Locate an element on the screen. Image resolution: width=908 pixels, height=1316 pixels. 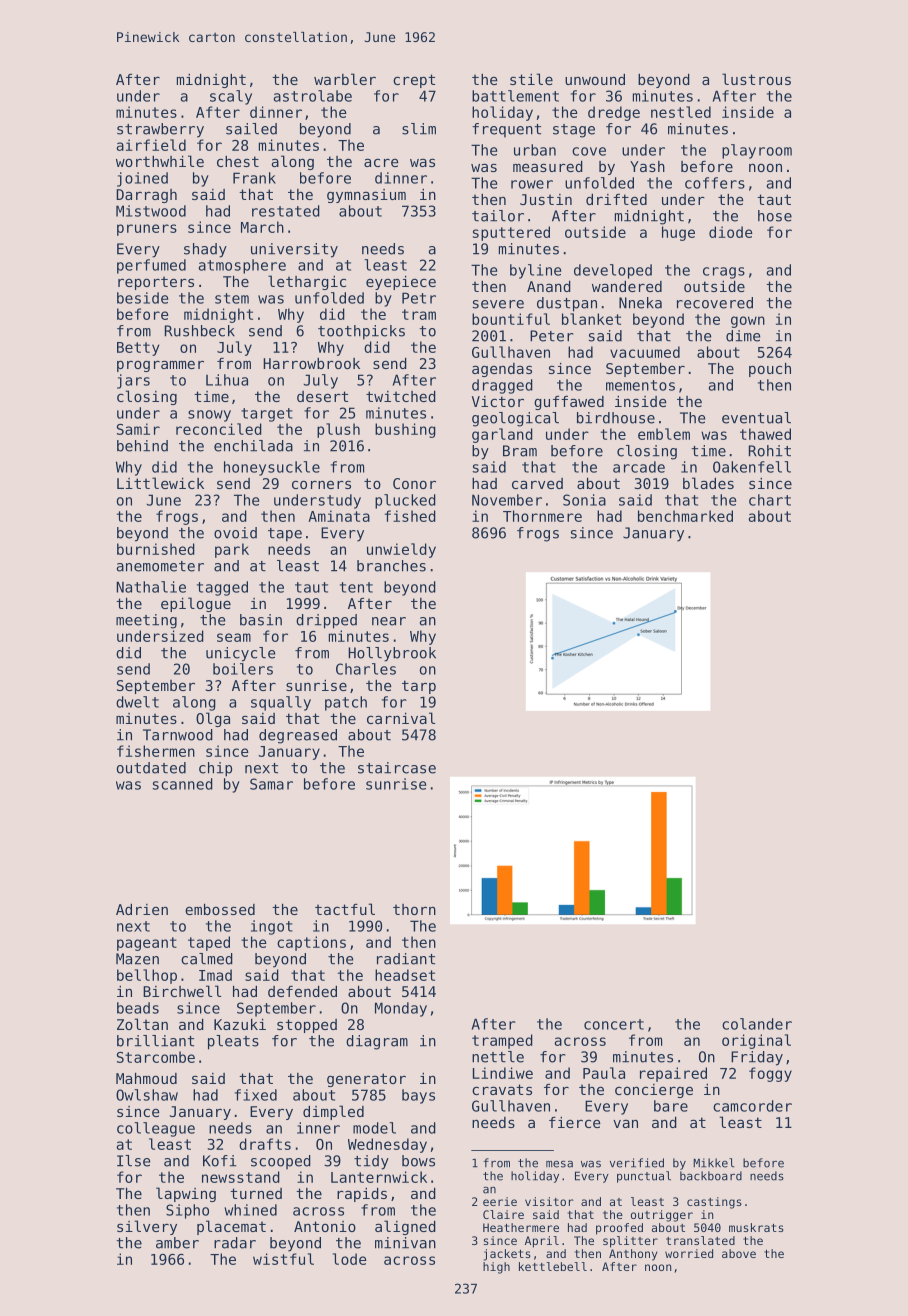
reconciled is located at coordinates (219, 429).
